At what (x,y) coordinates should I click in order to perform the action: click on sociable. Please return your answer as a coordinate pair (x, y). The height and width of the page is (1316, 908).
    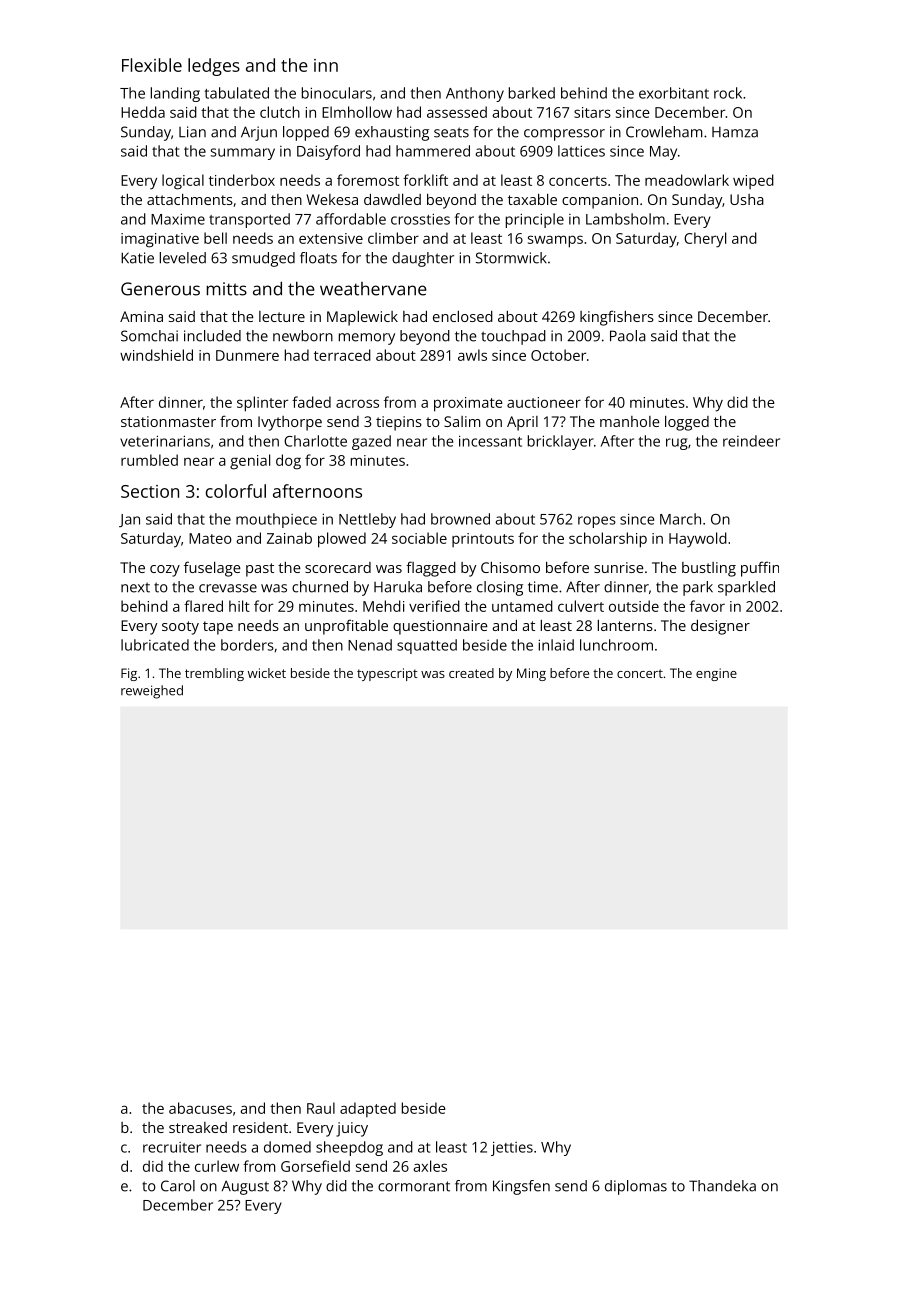
    Looking at the image, I should click on (419, 538).
